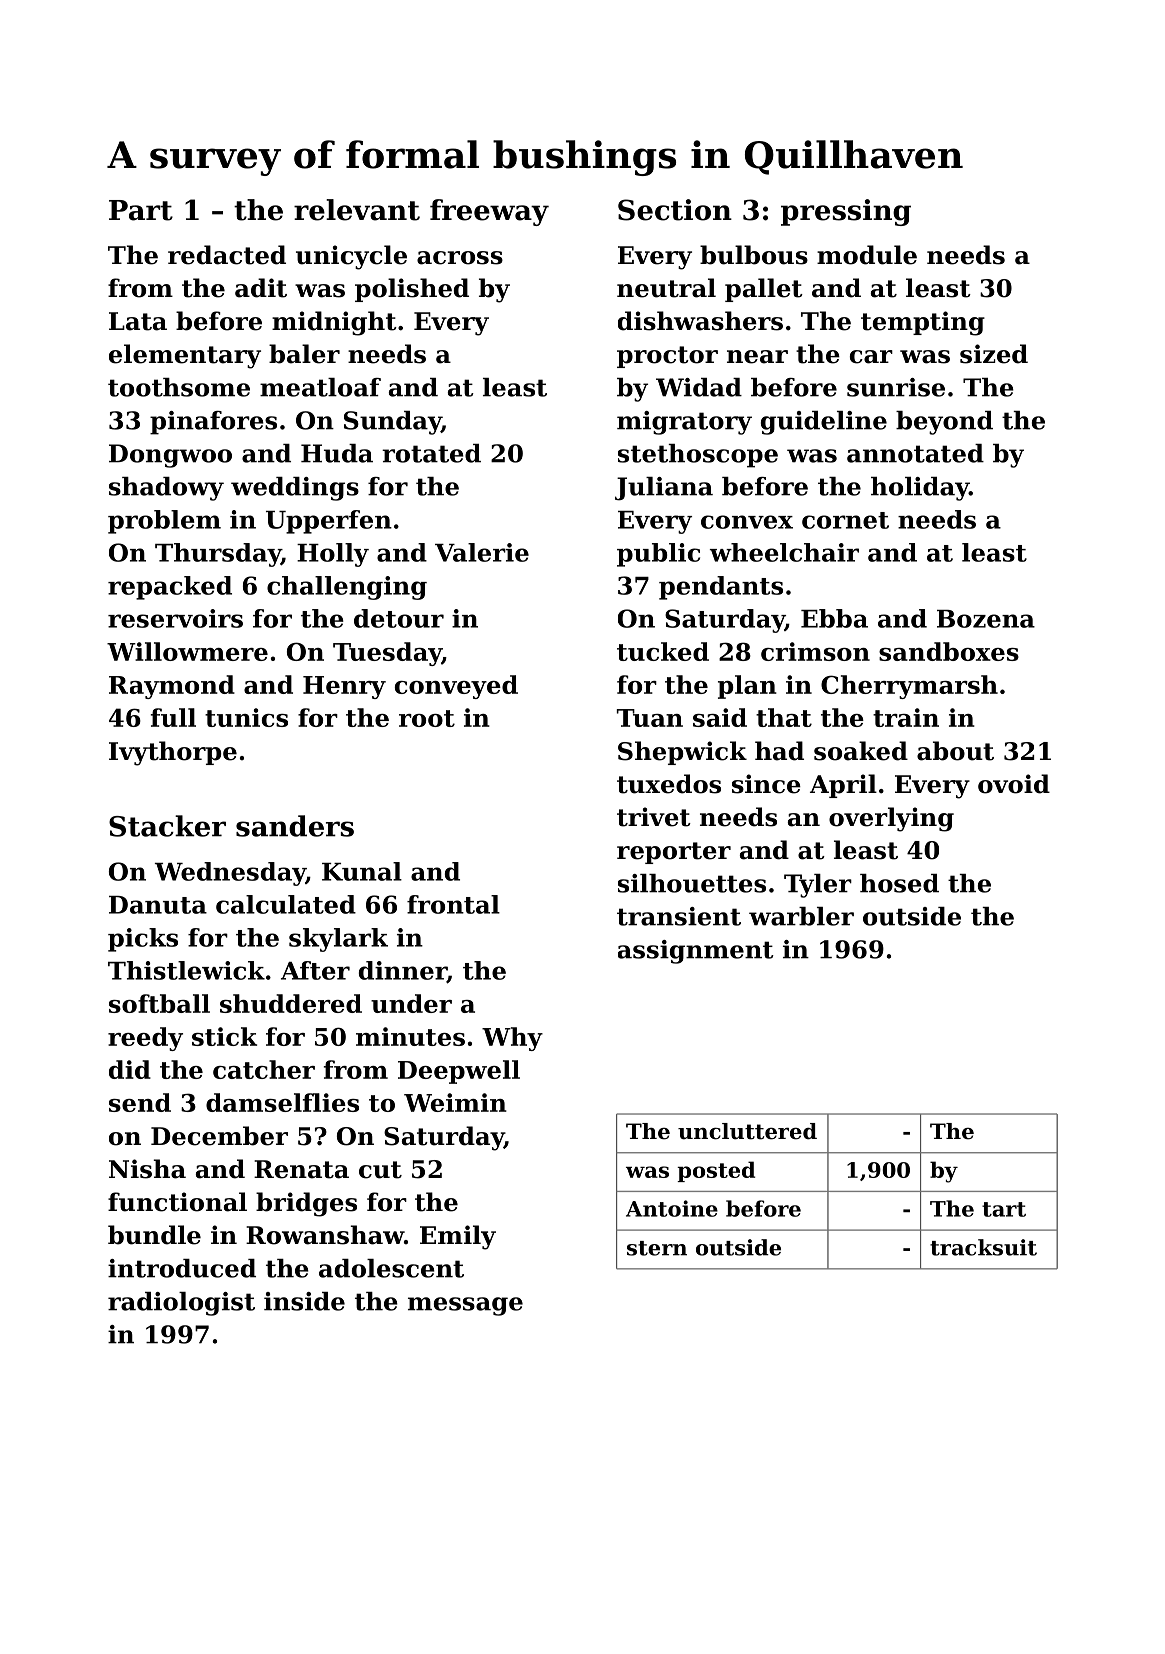  I want to click on guideline, so click(824, 423).
